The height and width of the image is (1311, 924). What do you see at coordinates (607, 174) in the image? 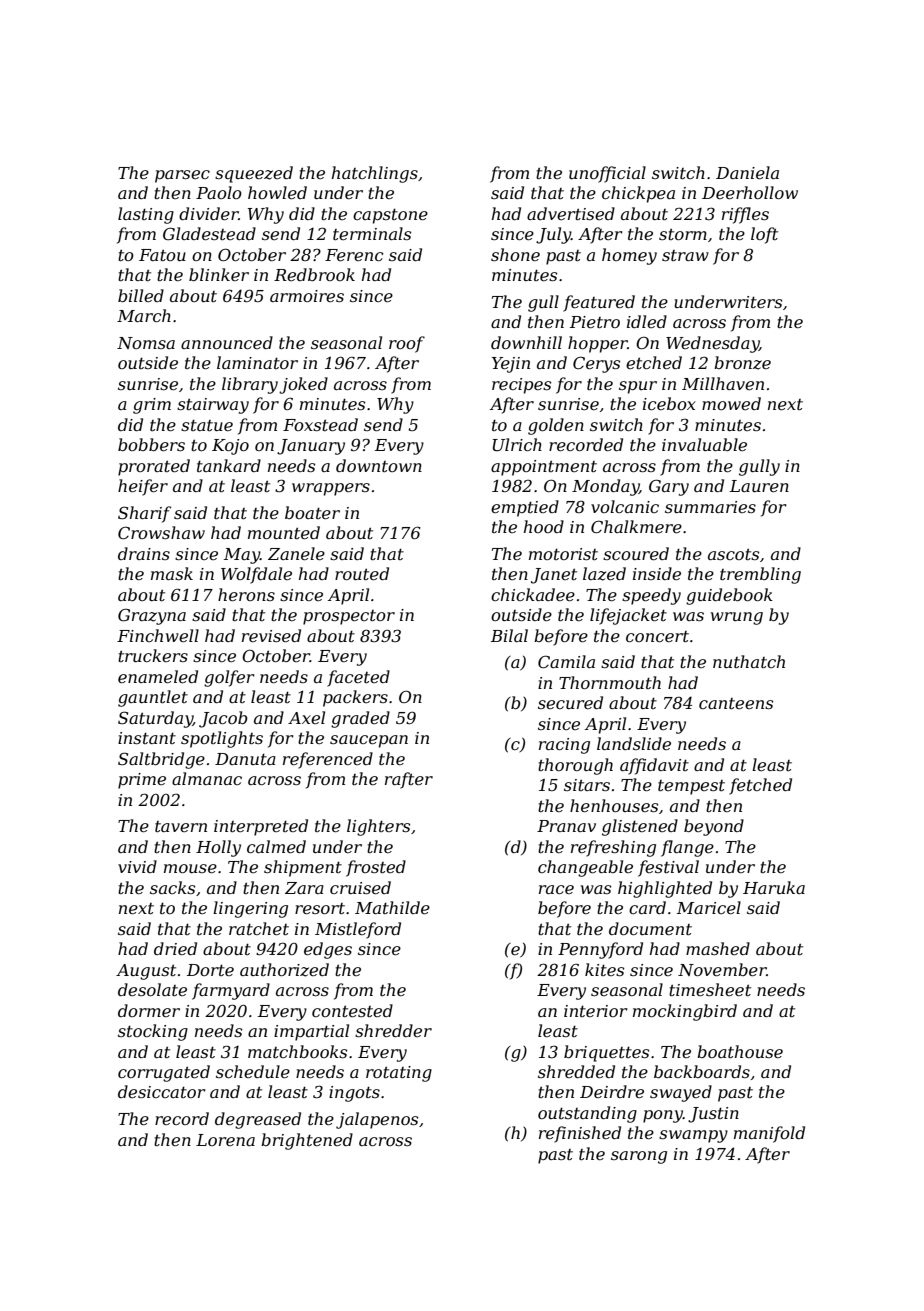
I see `unofficial` at bounding box center [607, 174].
